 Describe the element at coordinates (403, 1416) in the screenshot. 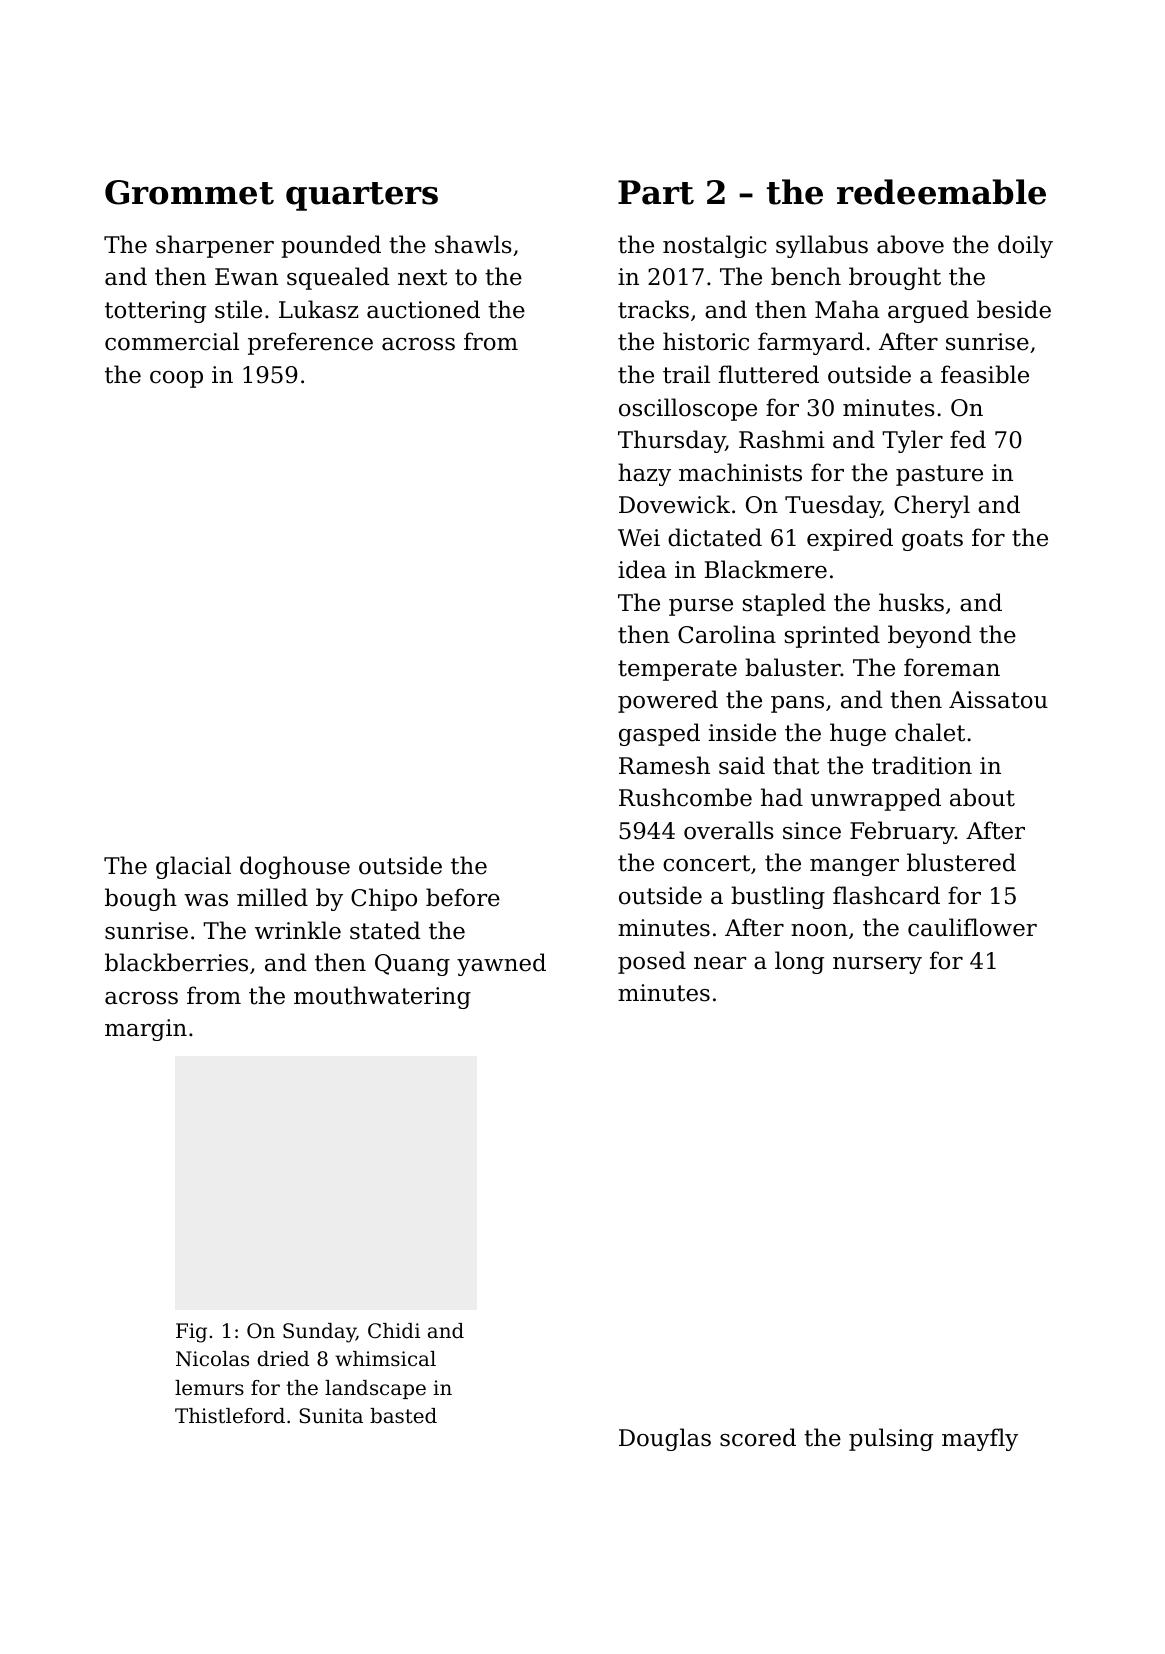

I see `basted` at that location.
